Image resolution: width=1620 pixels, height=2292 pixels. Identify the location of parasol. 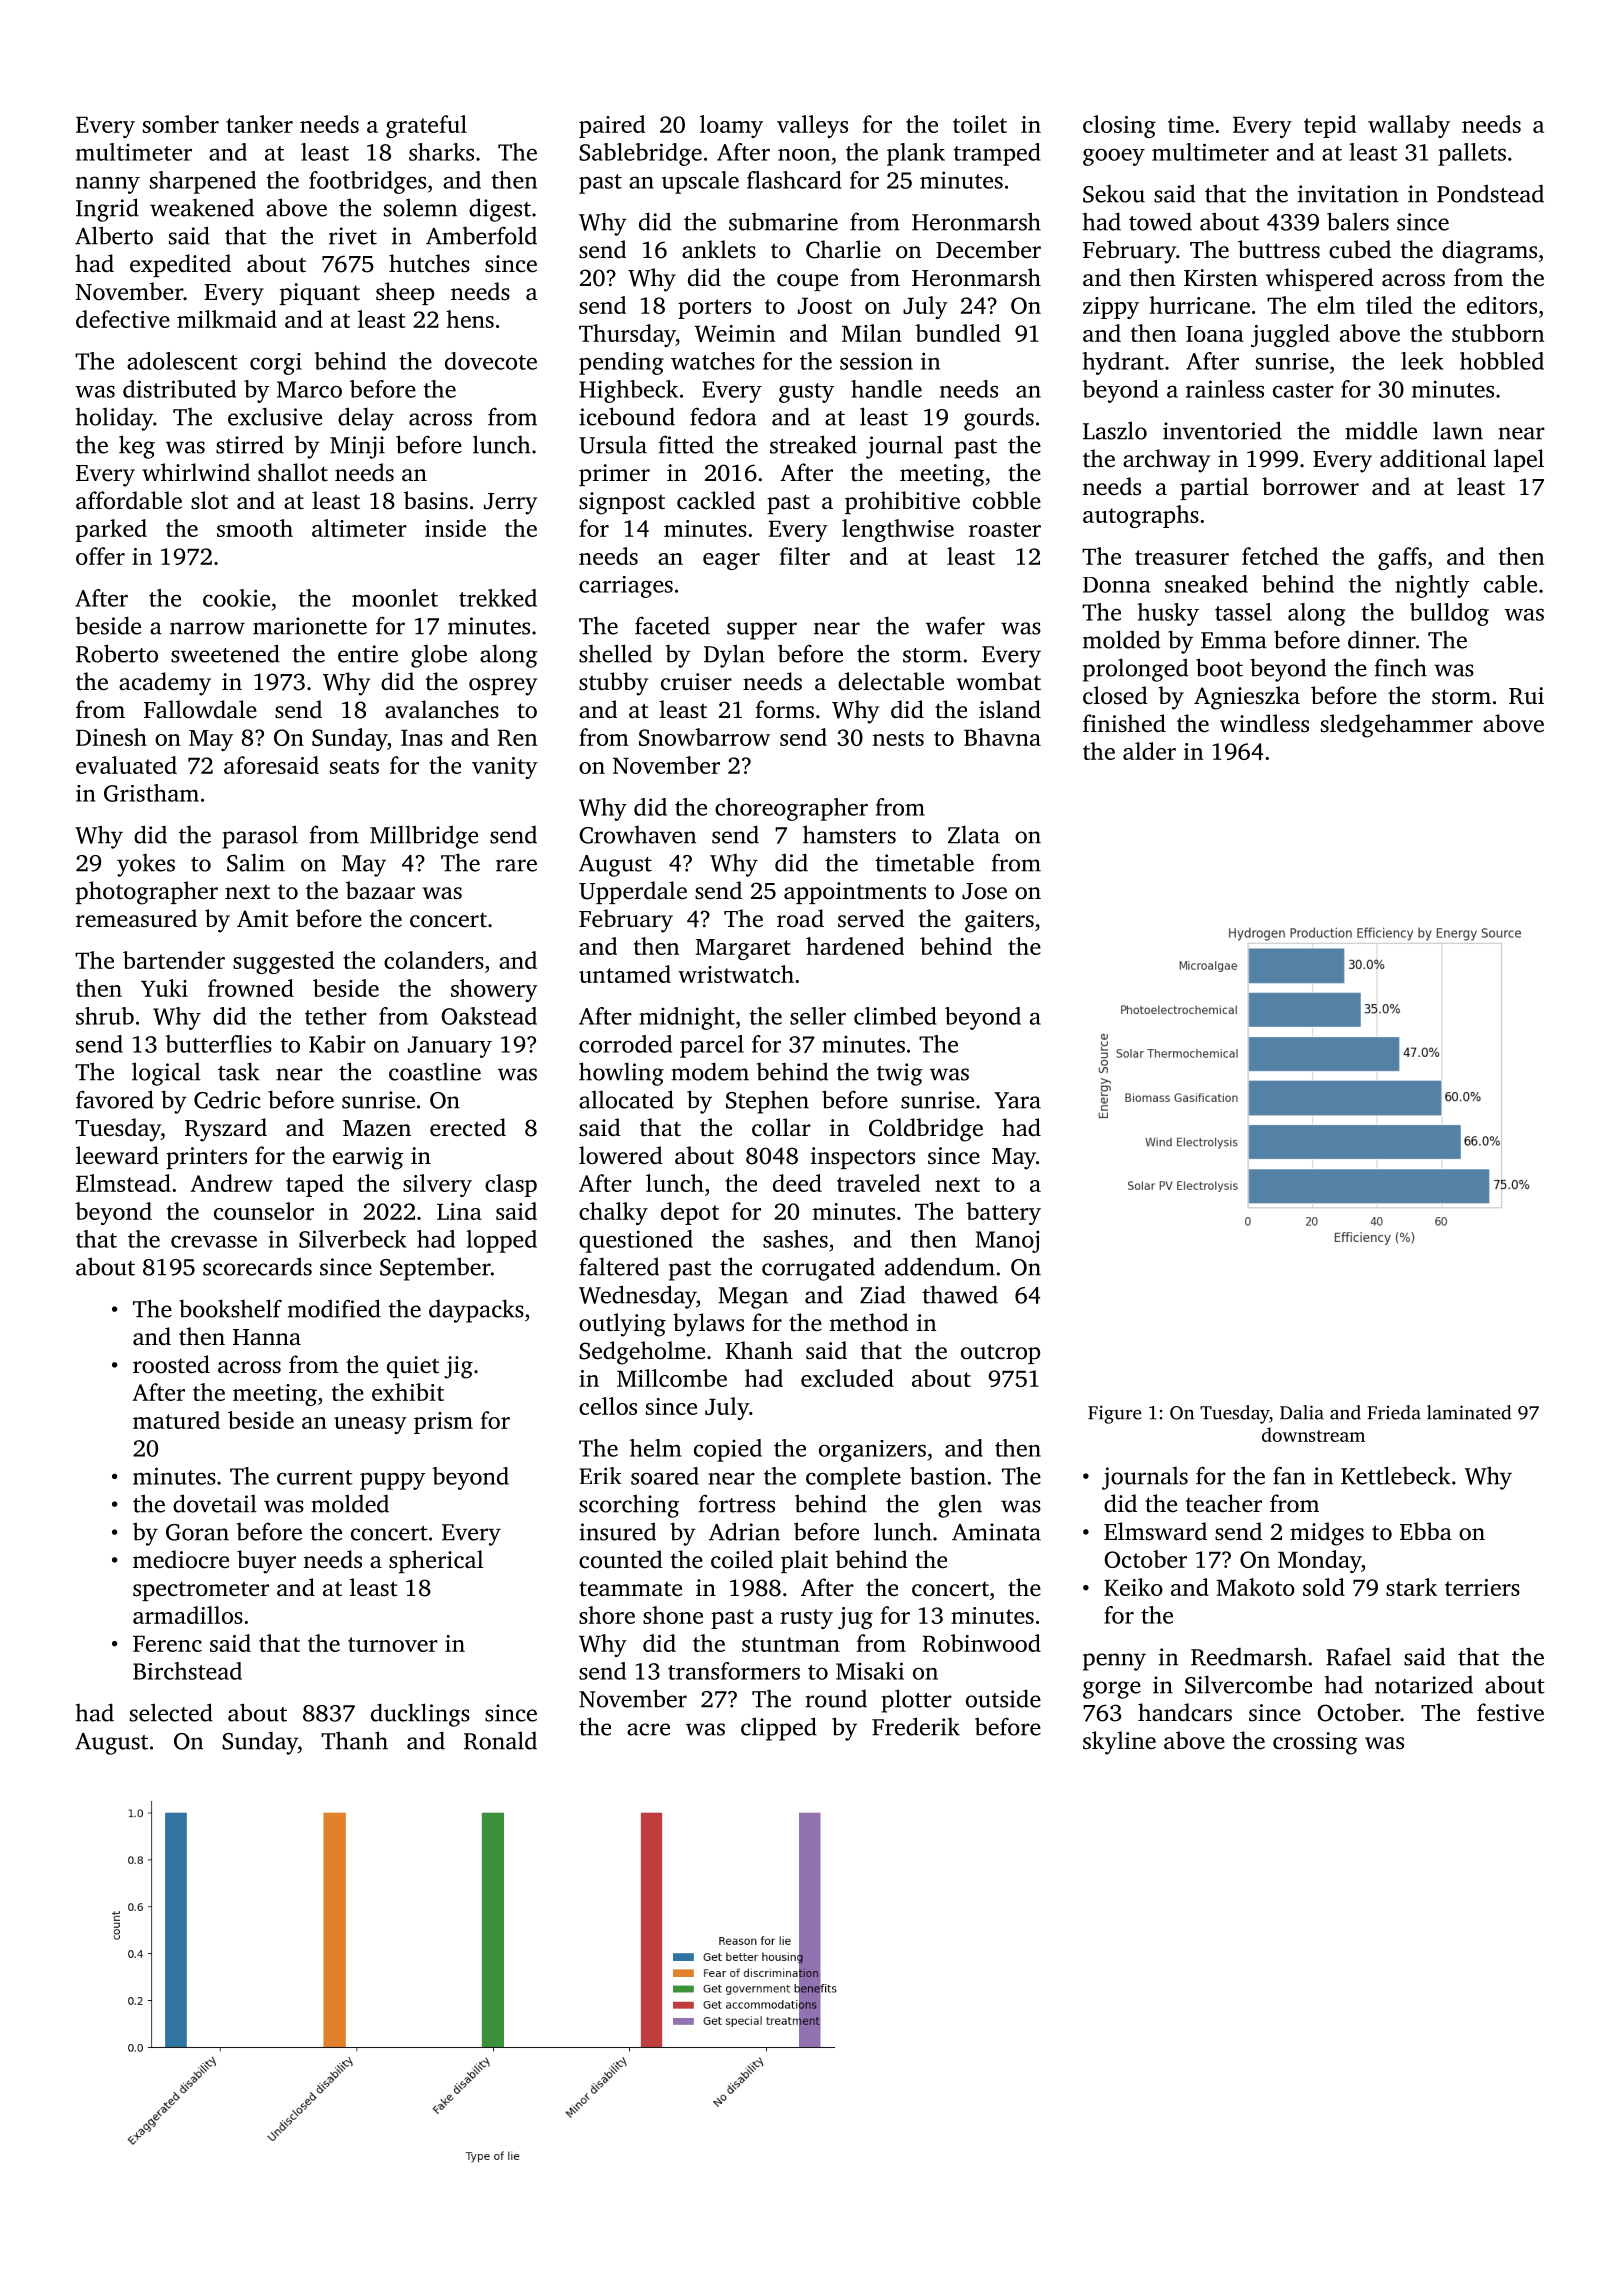
(260, 837).
